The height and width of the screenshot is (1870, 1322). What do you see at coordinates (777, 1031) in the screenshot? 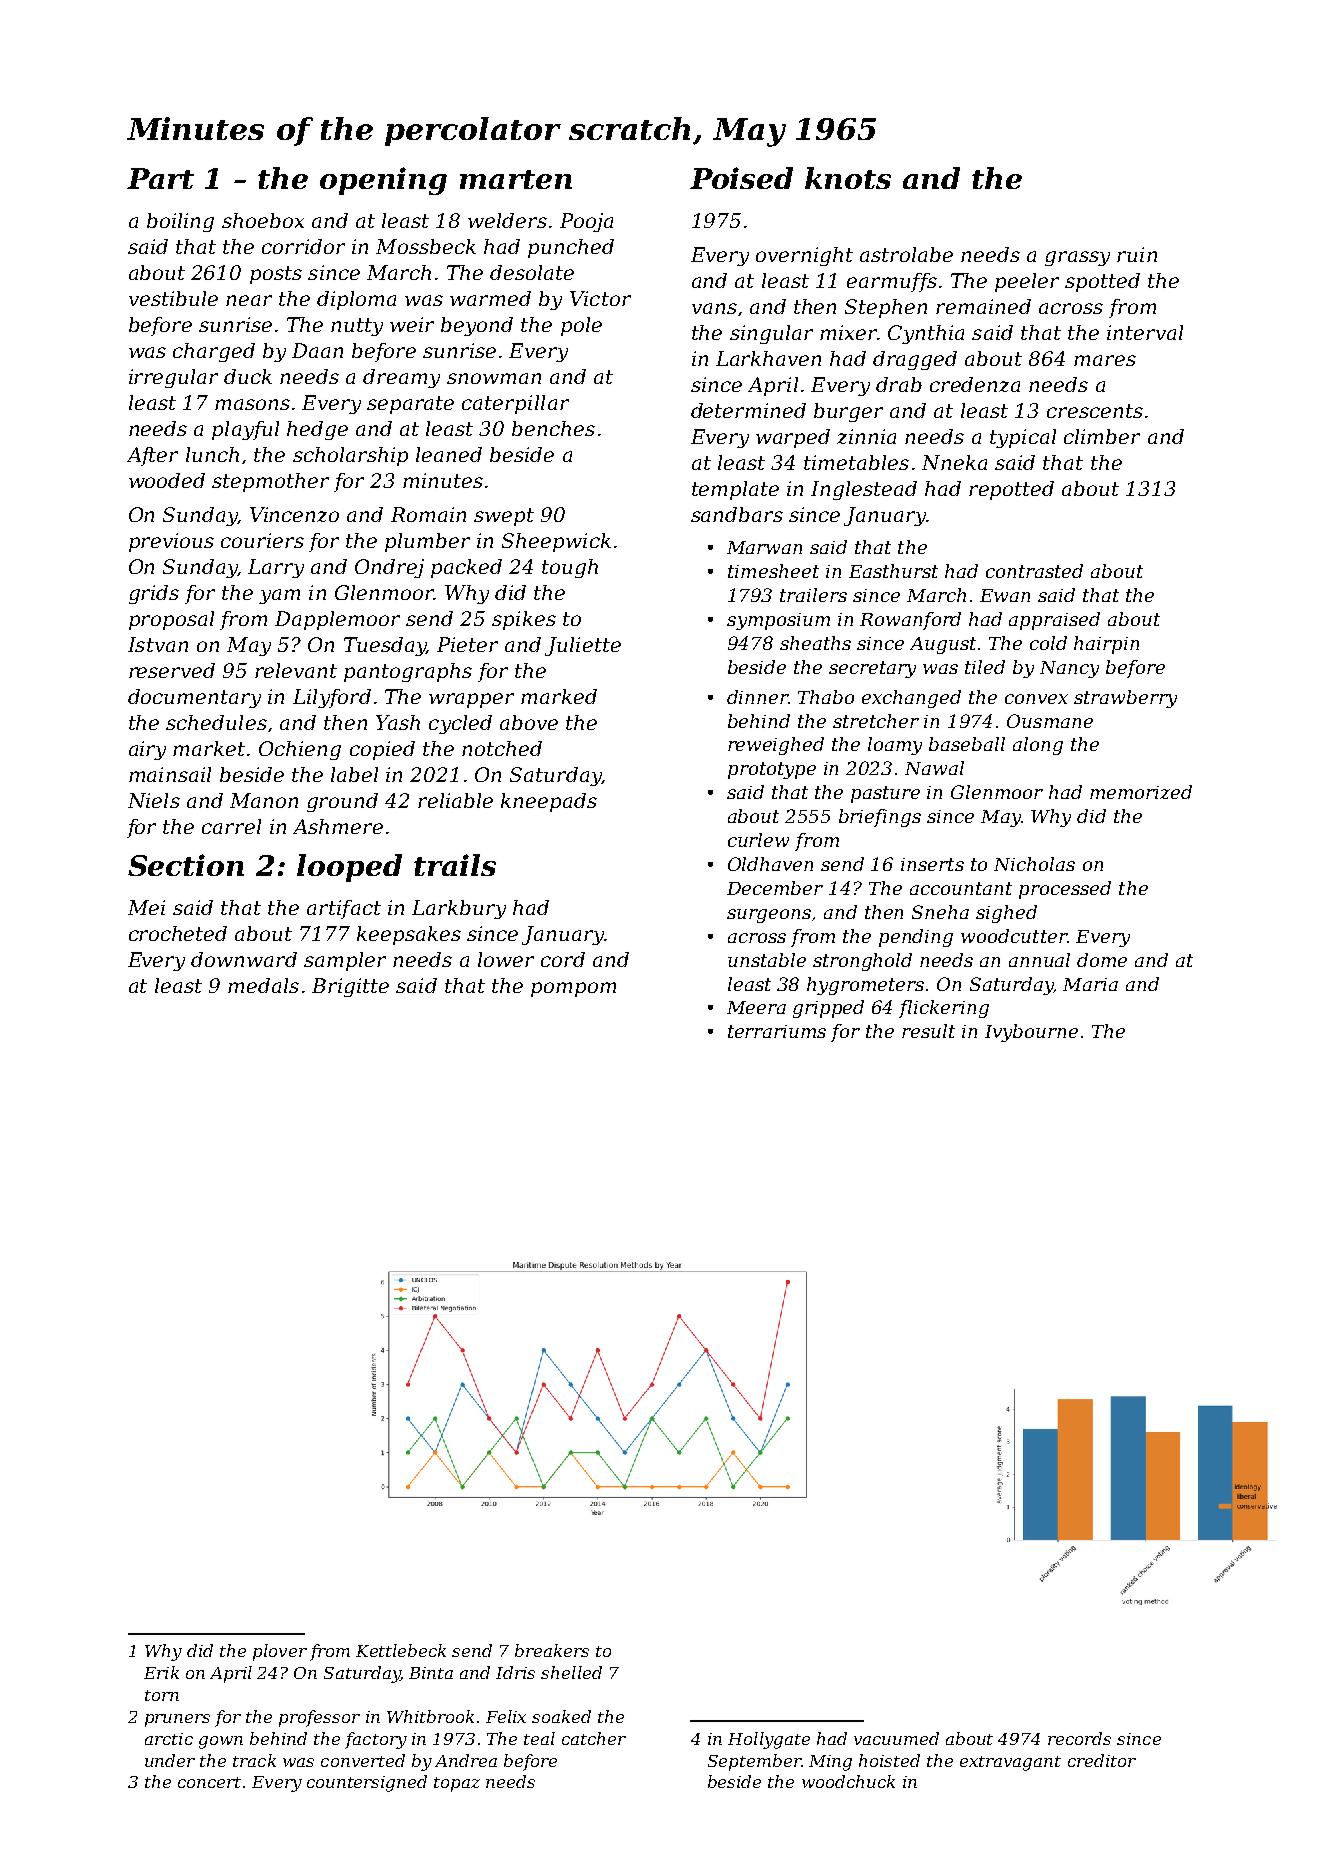
I see `terrariums` at bounding box center [777, 1031].
